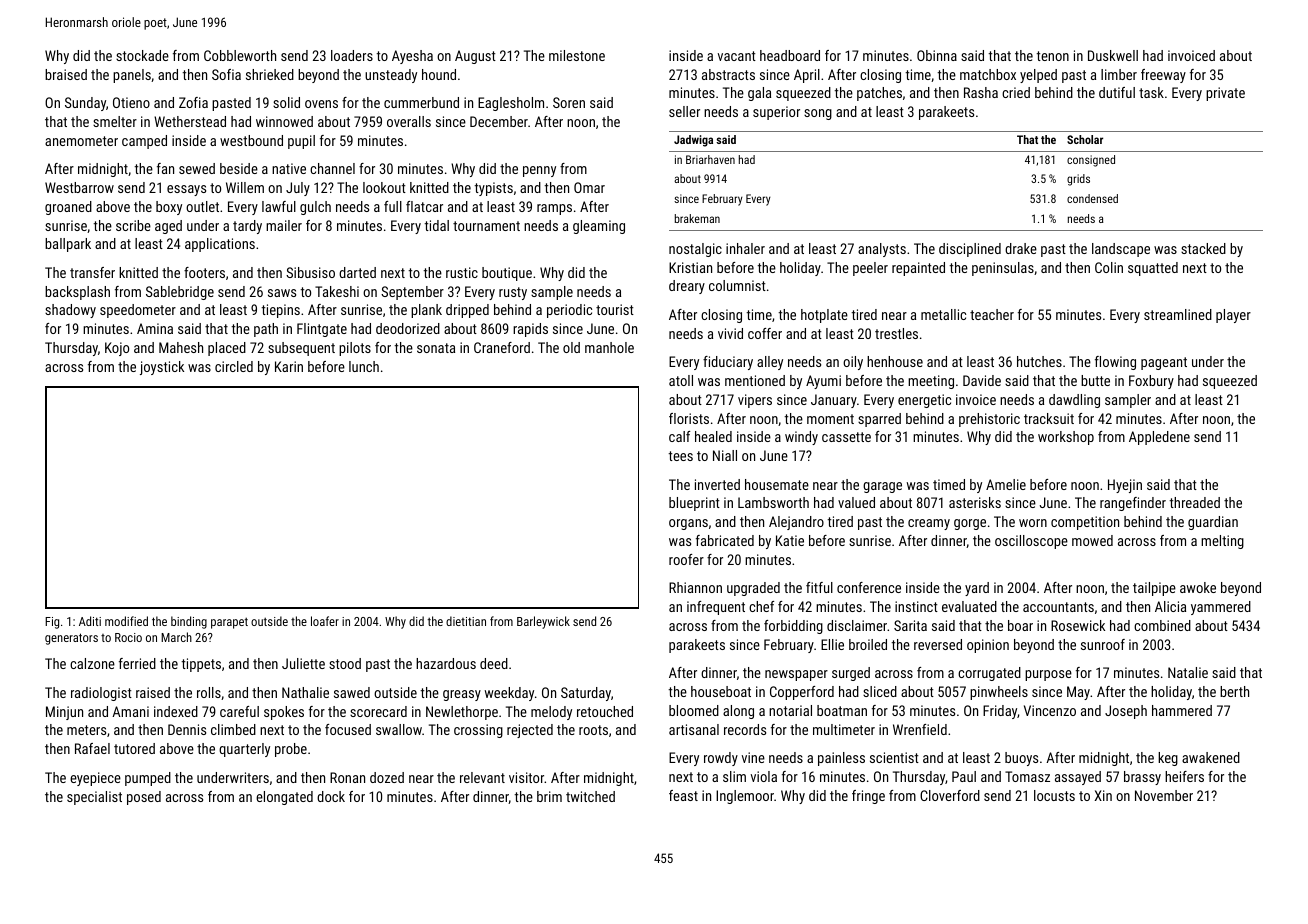 This page has width=1308, height=924. I want to click on smelter, so click(115, 121).
